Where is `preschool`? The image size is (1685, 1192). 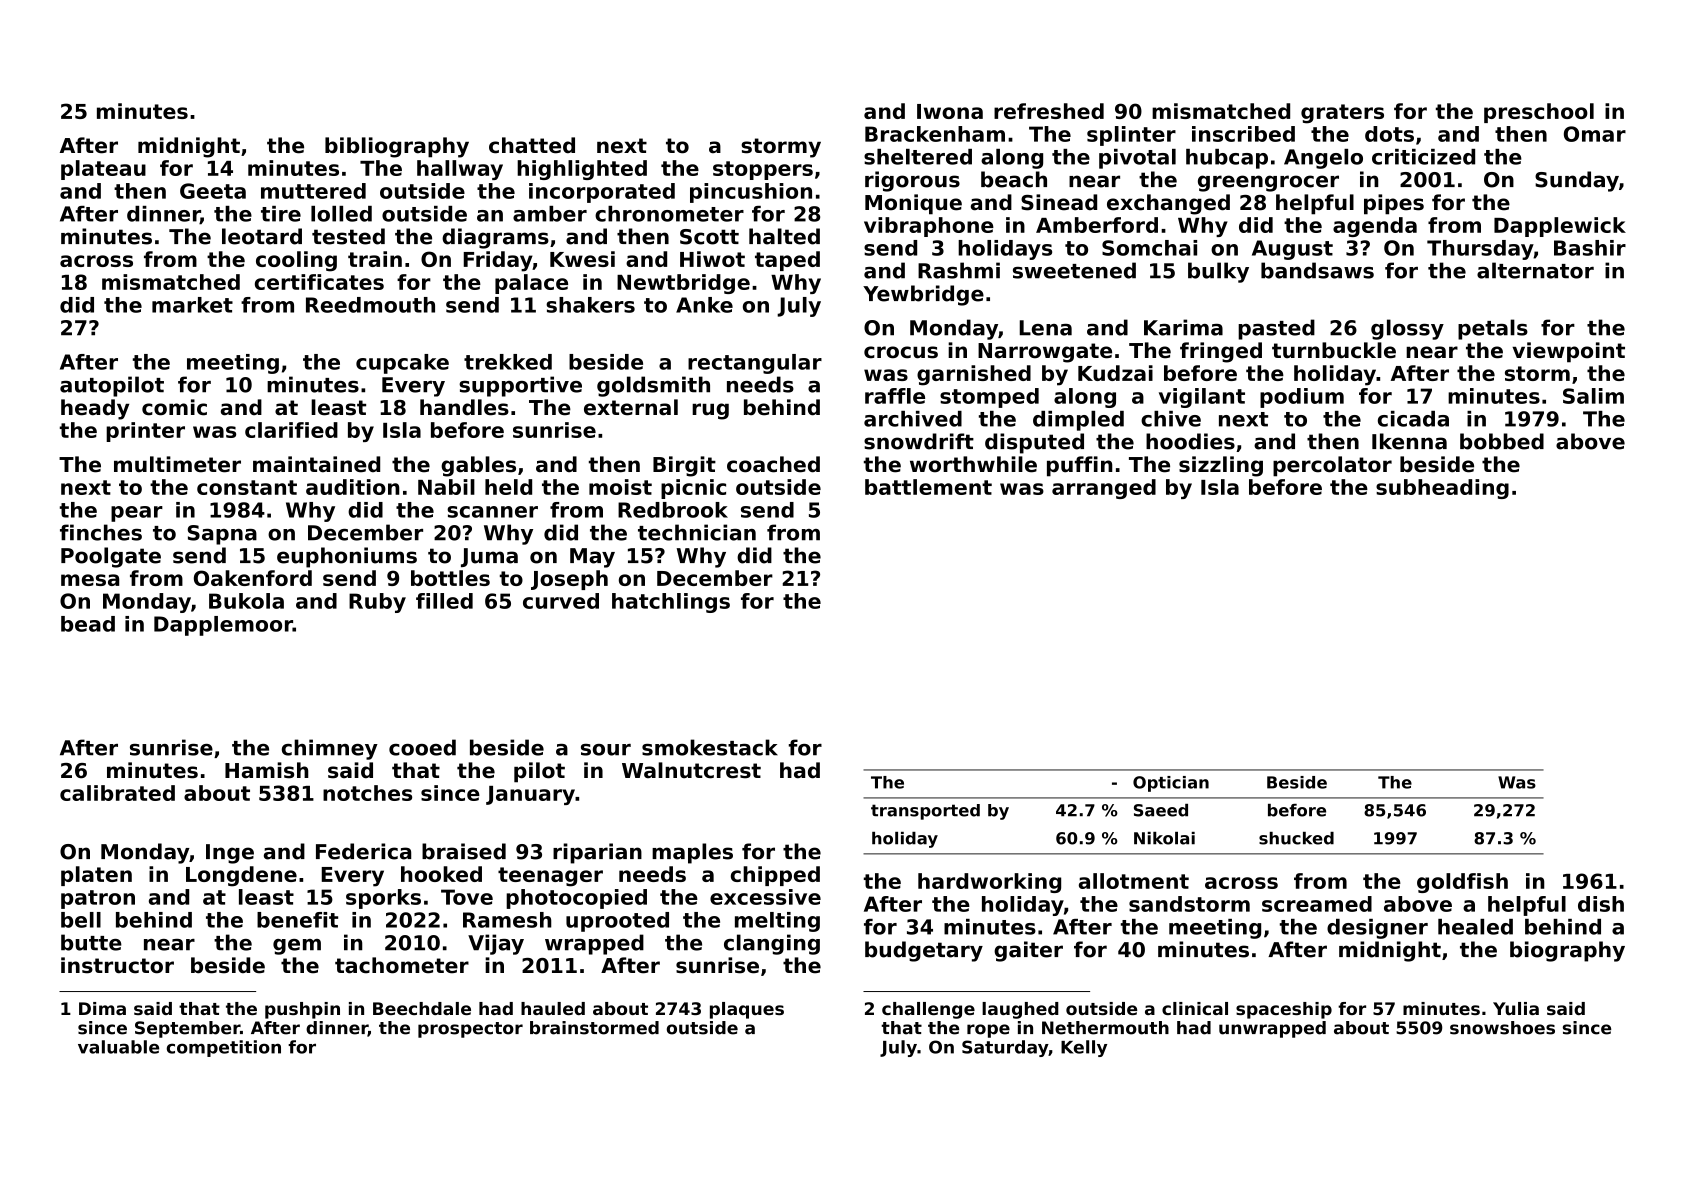 preschool is located at coordinates (1539, 113).
